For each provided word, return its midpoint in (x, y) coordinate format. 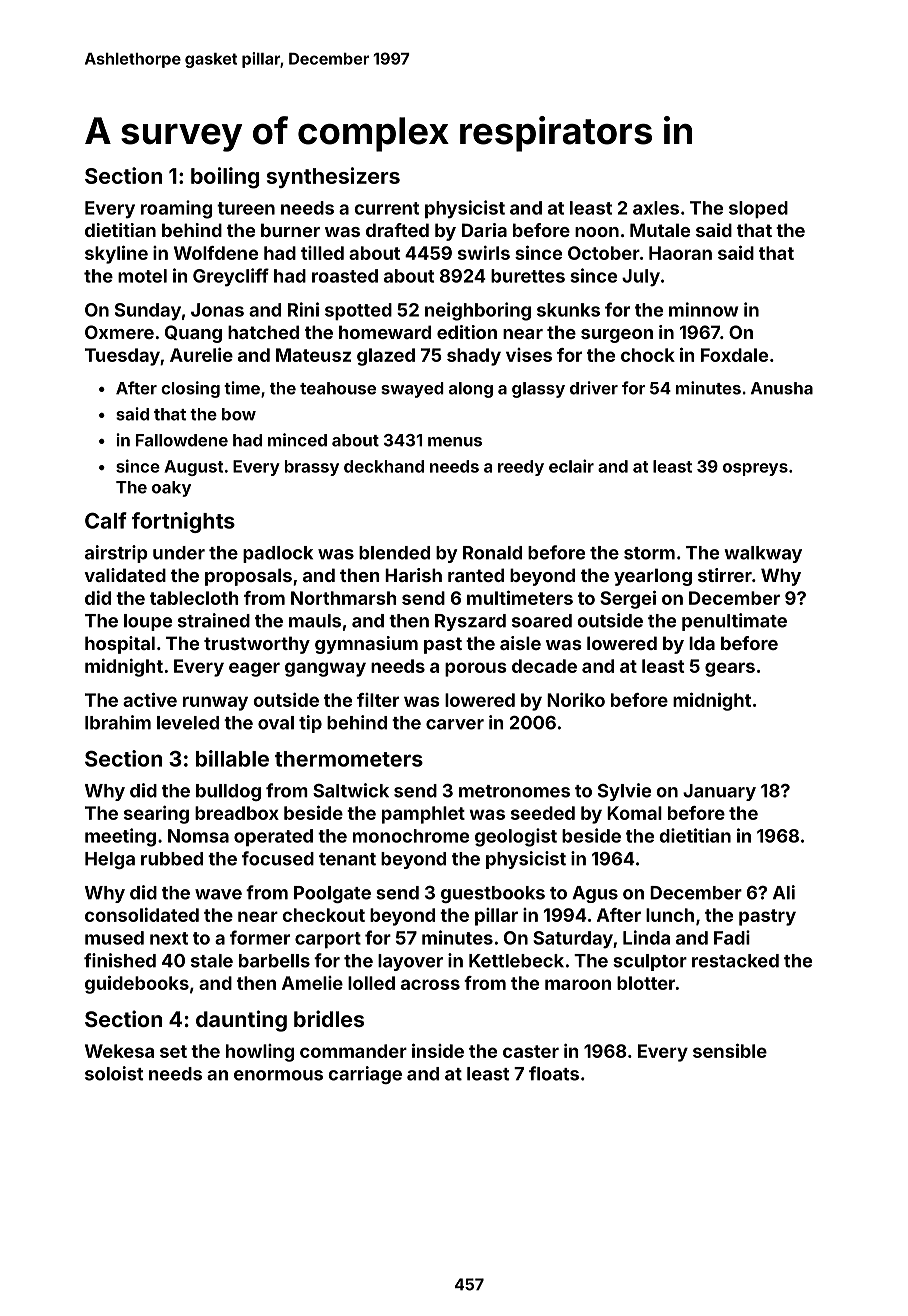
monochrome (411, 836)
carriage (365, 1075)
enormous (278, 1075)
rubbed (172, 859)
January (719, 792)
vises (529, 355)
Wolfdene (216, 253)
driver (594, 388)
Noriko (576, 700)
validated (125, 575)
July (641, 278)
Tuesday (122, 357)
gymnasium (366, 645)
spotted (358, 311)
